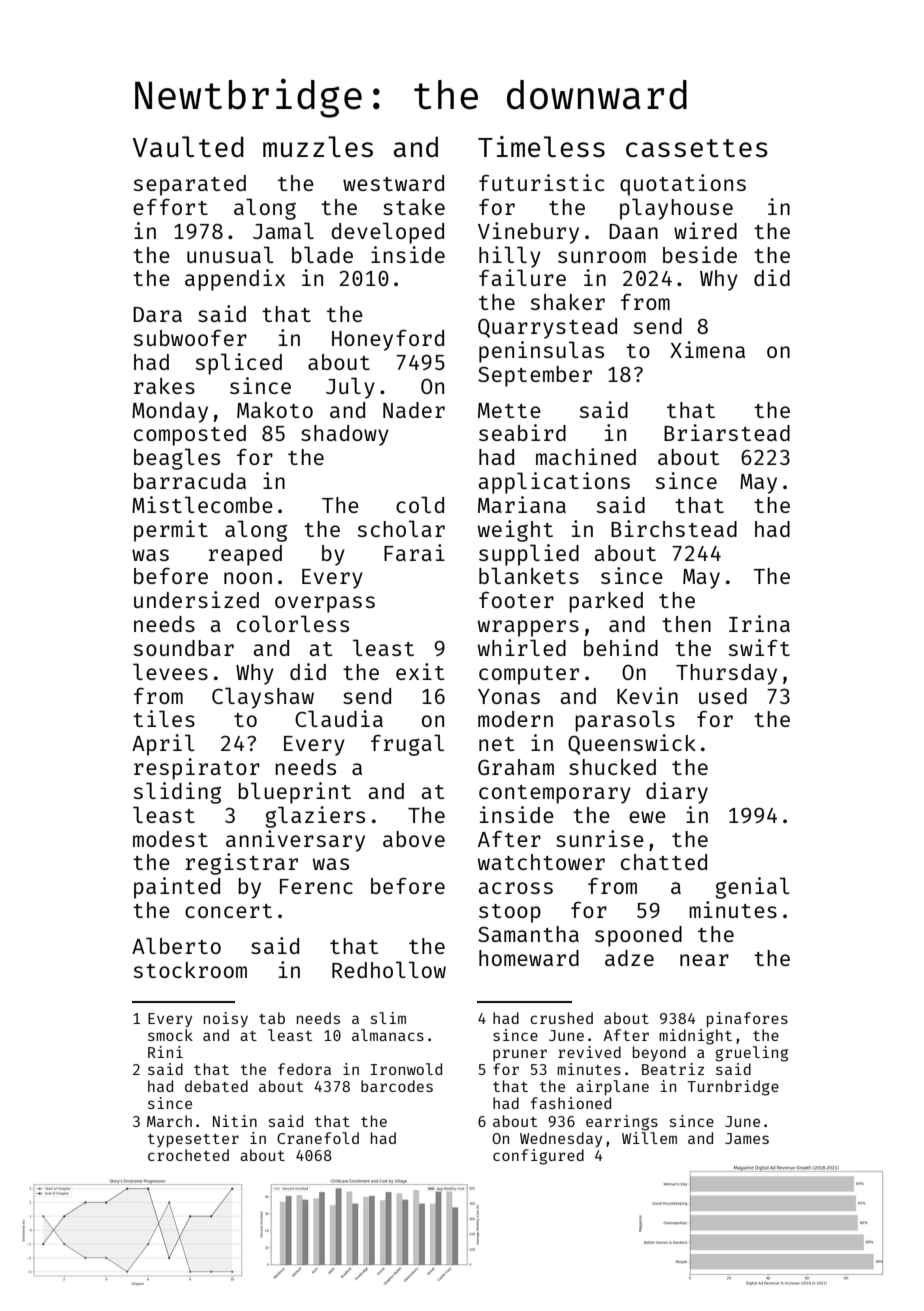  Describe the element at coordinates (647, 817) in the document. I see `ewe` at that location.
